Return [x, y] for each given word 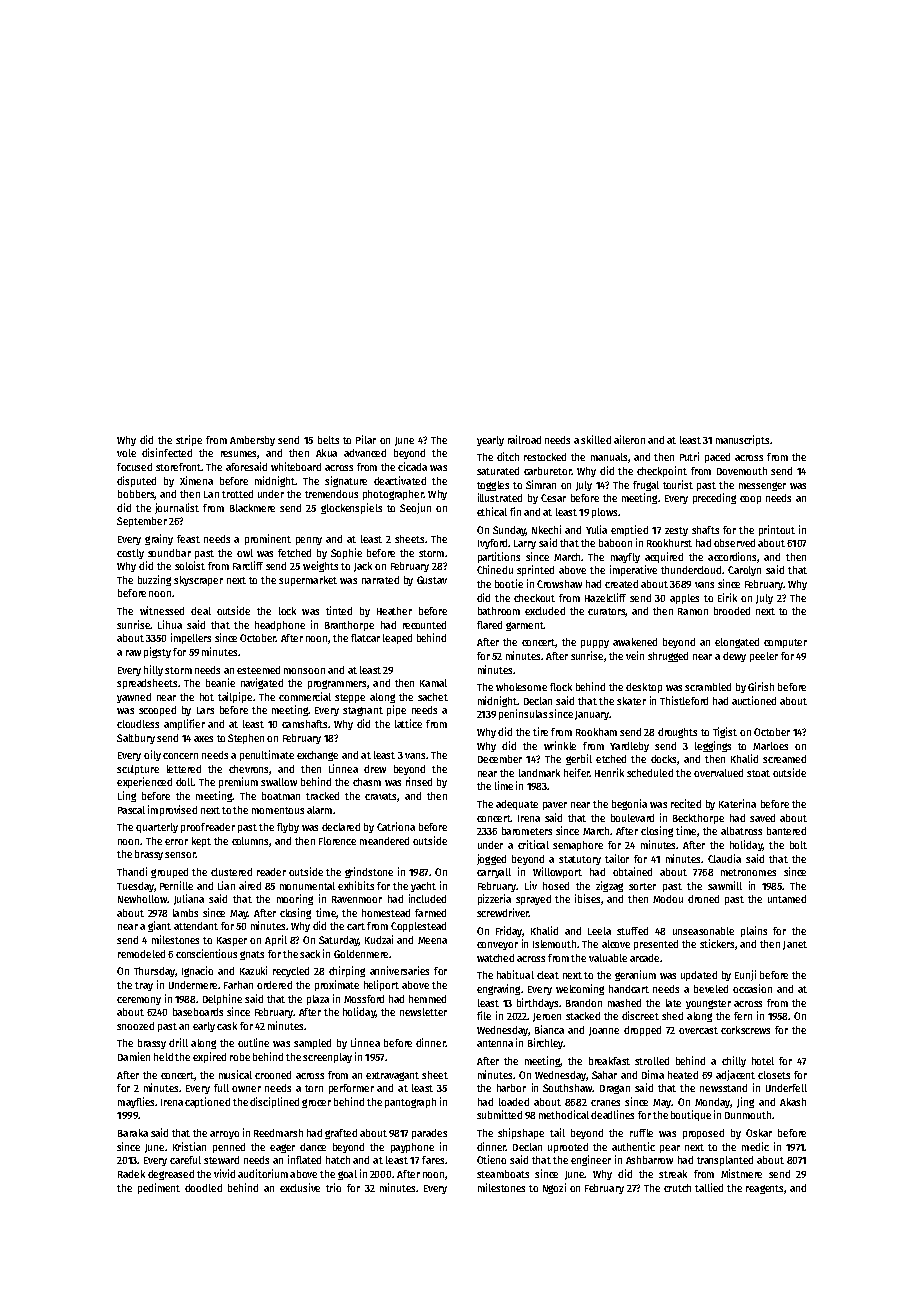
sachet [433, 697]
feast [188, 539]
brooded [732, 611]
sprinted [535, 570]
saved [762, 818]
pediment [159, 1188]
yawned [134, 698]
